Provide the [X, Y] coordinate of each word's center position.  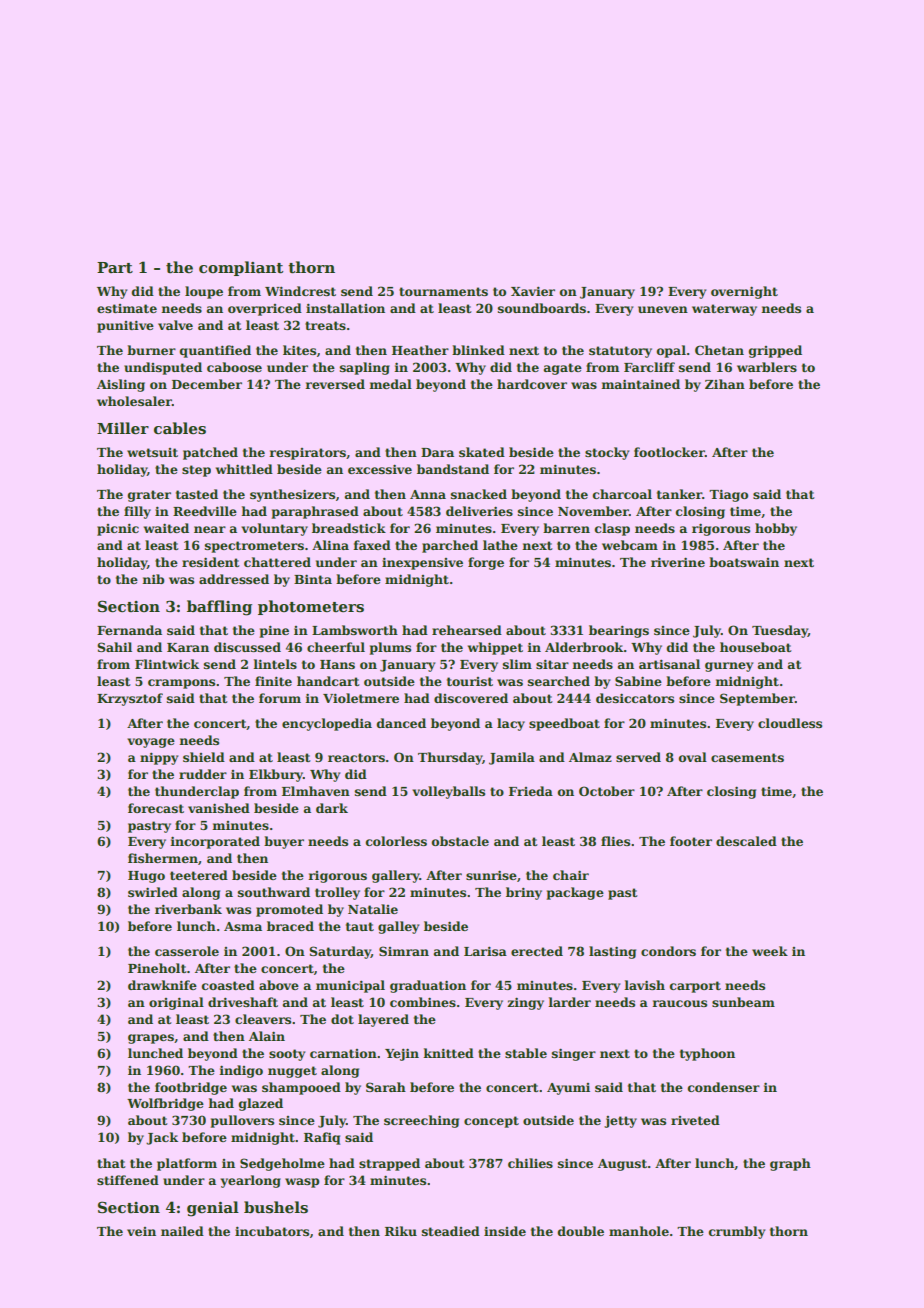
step [196, 471]
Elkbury [276, 775]
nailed [182, 1231]
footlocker [669, 452]
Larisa [485, 951]
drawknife [162, 985]
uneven [663, 309]
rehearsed [467, 630]
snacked [479, 494]
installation [345, 308]
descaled [746, 841]
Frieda [531, 791]
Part [115, 267]
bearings [619, 631]
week [770, 951]
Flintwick [167, 664]
